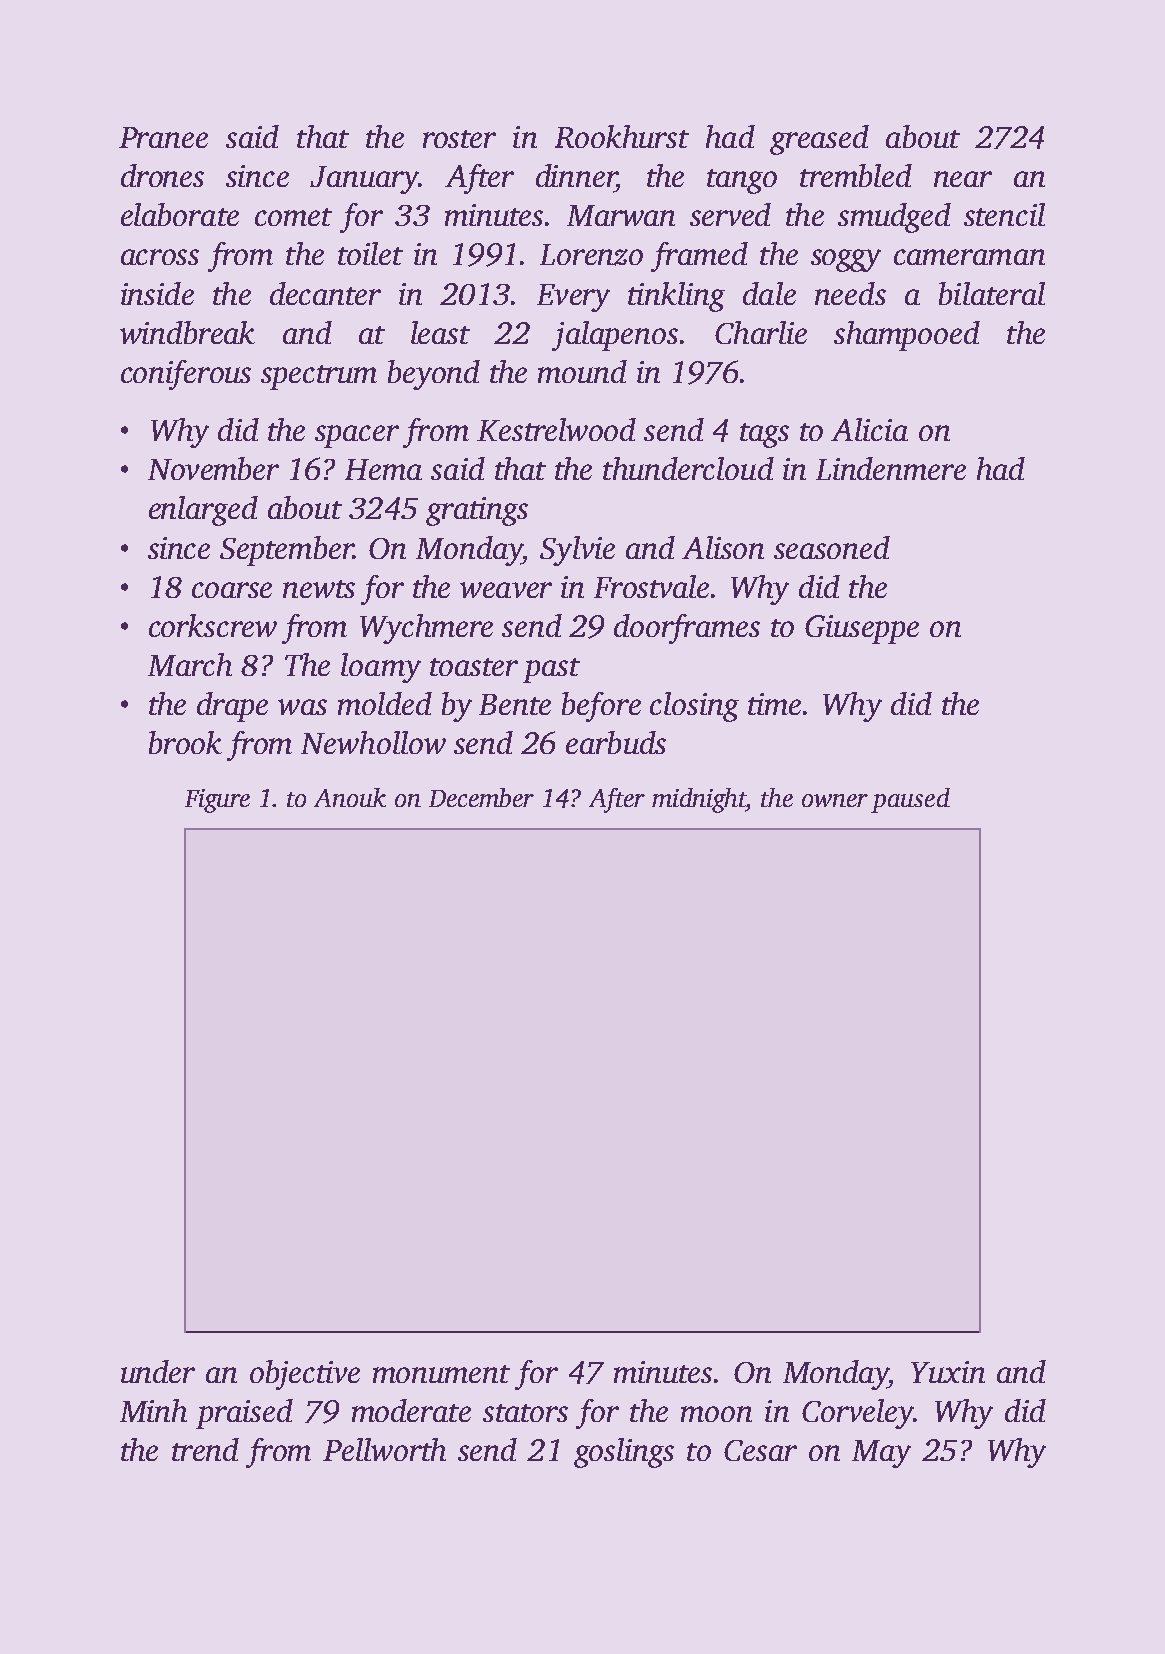 The height and width of the page is (1654, 1165). Describe the element at coordinates (481, 797) in the page. I see `December` at that location.
